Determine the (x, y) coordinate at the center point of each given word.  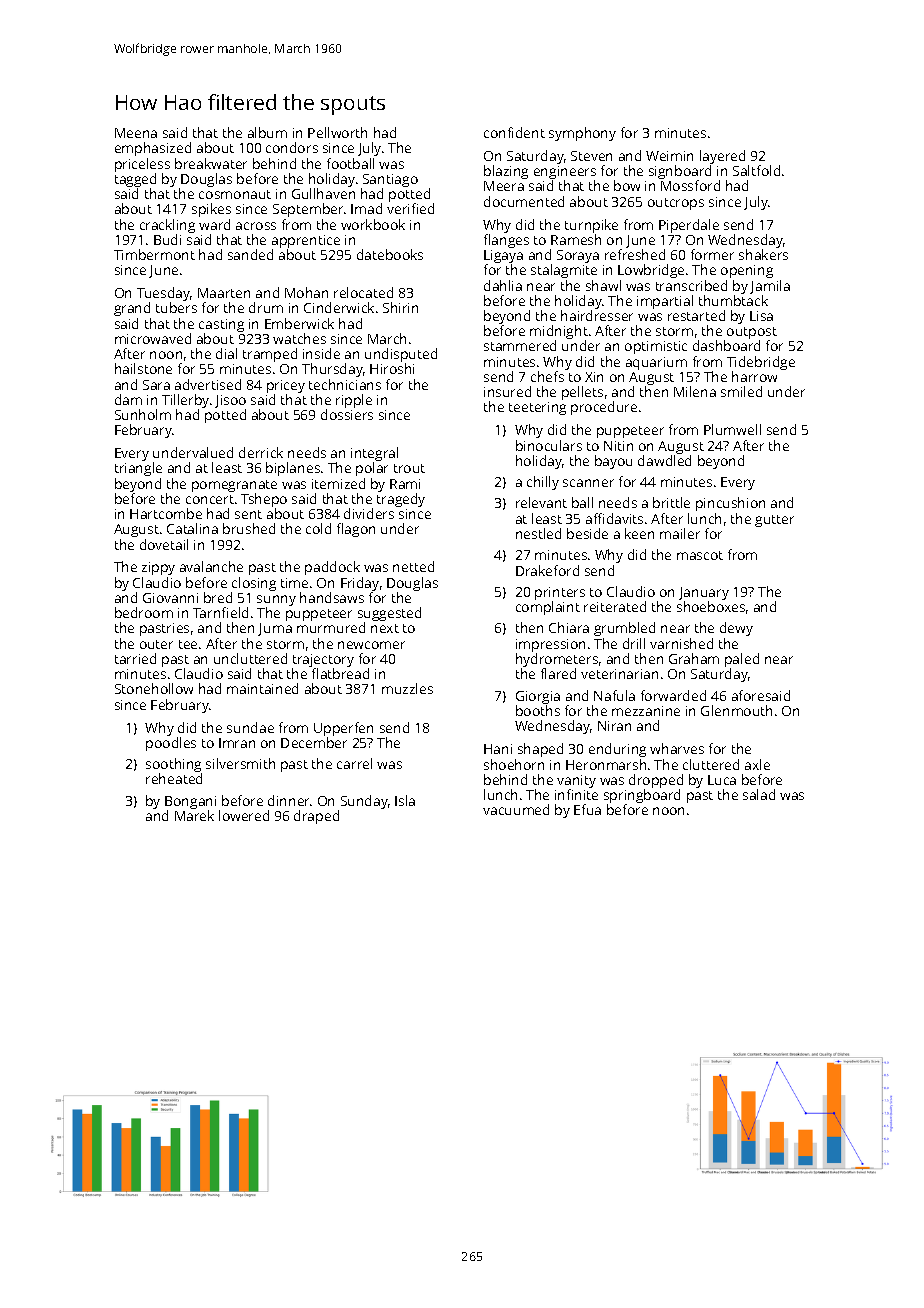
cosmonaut (235, 194)
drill (634, 643)
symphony (582, 134)
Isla (405, 800)
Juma (275, 629)
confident (514, 132)
